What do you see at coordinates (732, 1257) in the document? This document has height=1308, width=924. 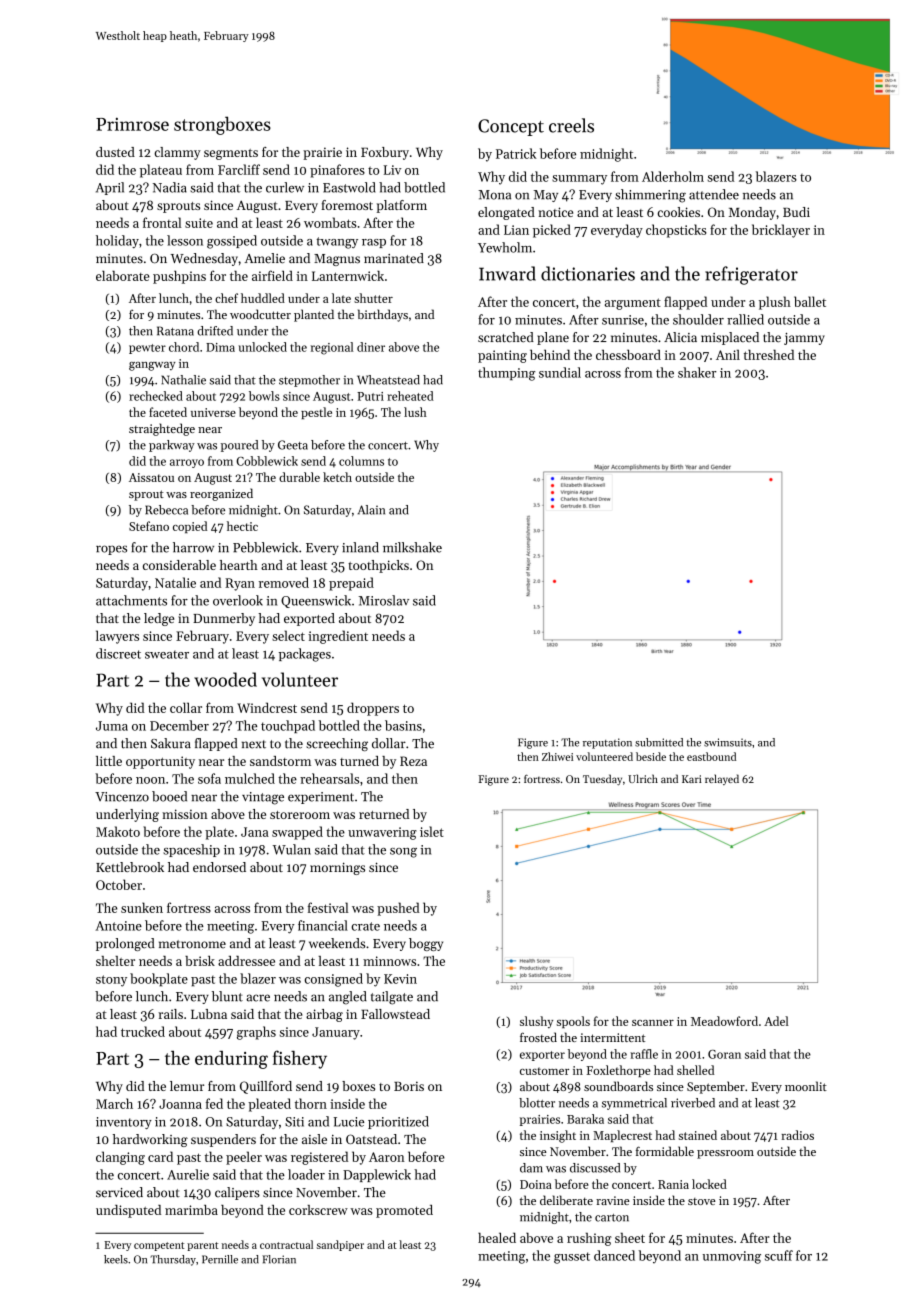 I see `unmoving` at bounding box center [732, 1257].
